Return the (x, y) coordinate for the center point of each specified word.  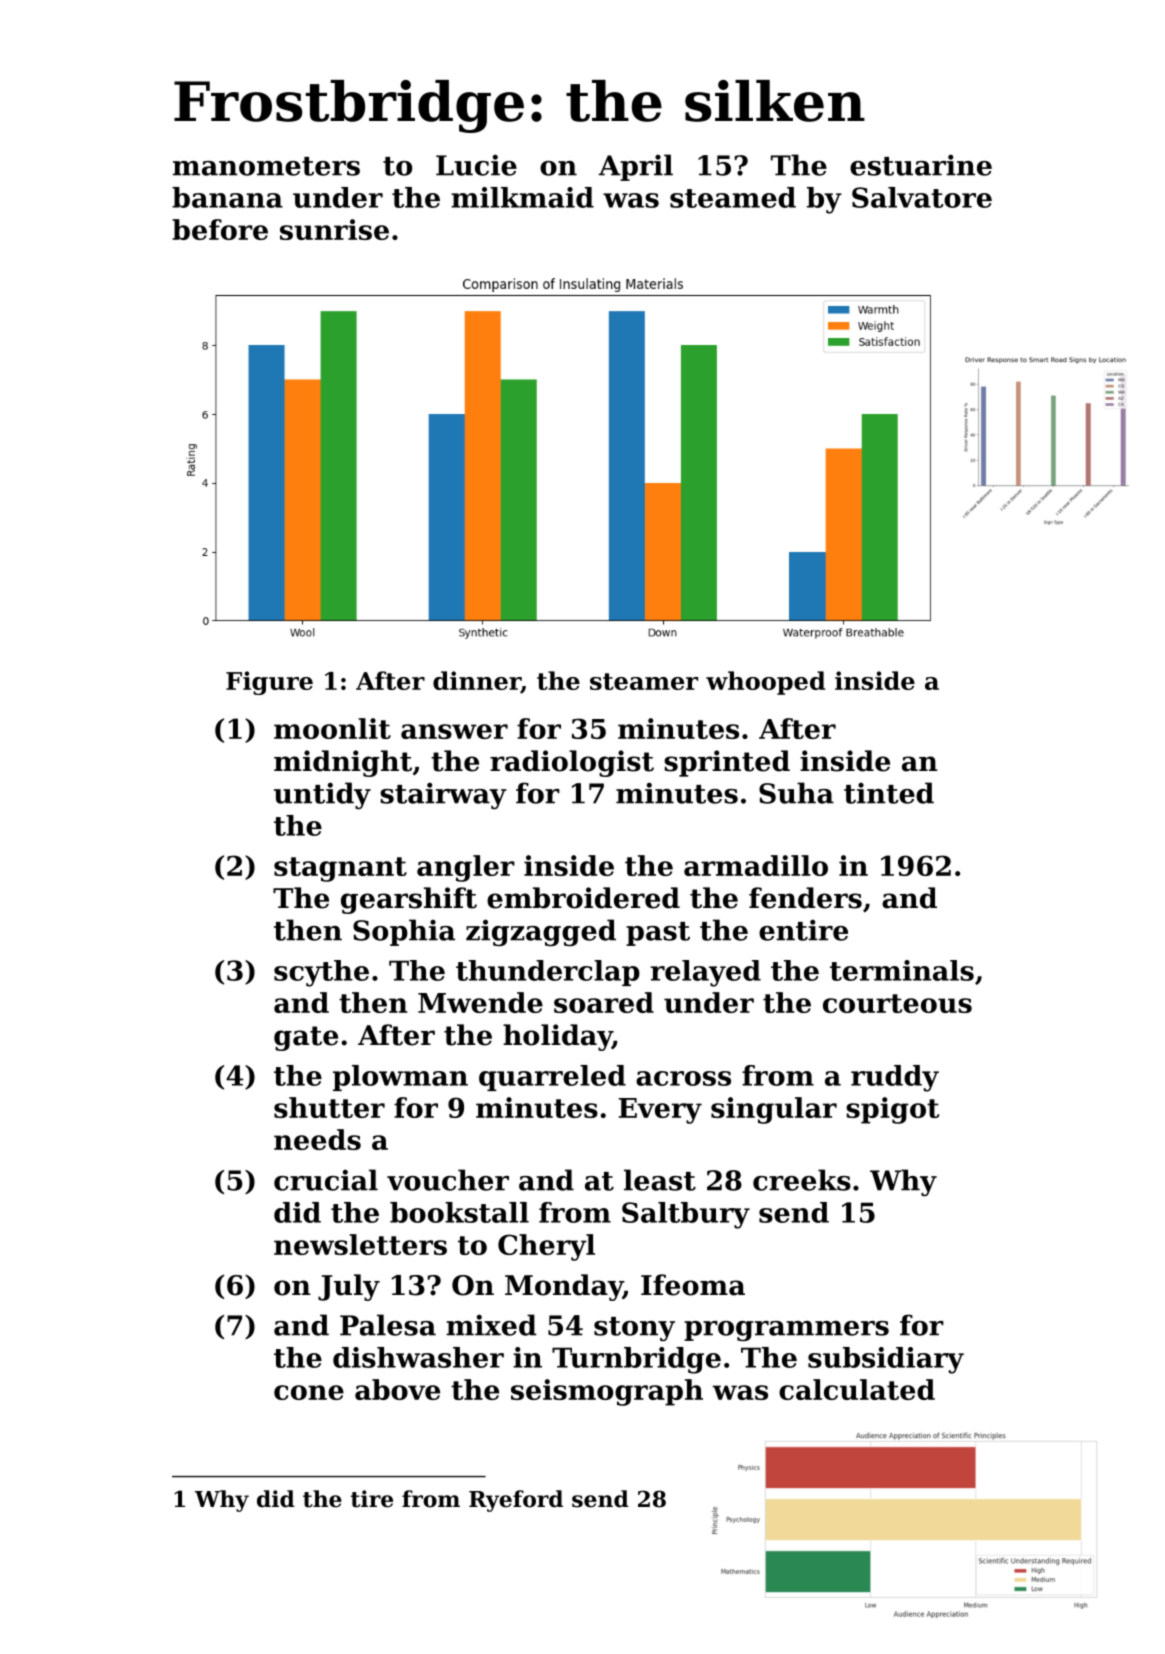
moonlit (332, 728)
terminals (902, 970)
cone (309, 1392)
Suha (796, 793)
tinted (889, 793)
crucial (326, 1180)
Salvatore (922, 197)
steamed (733, 197)
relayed (706, 973)
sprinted (727, 763)
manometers (266, 166)
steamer (644, 681)
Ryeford (516, 1501)
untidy (322, 795)
